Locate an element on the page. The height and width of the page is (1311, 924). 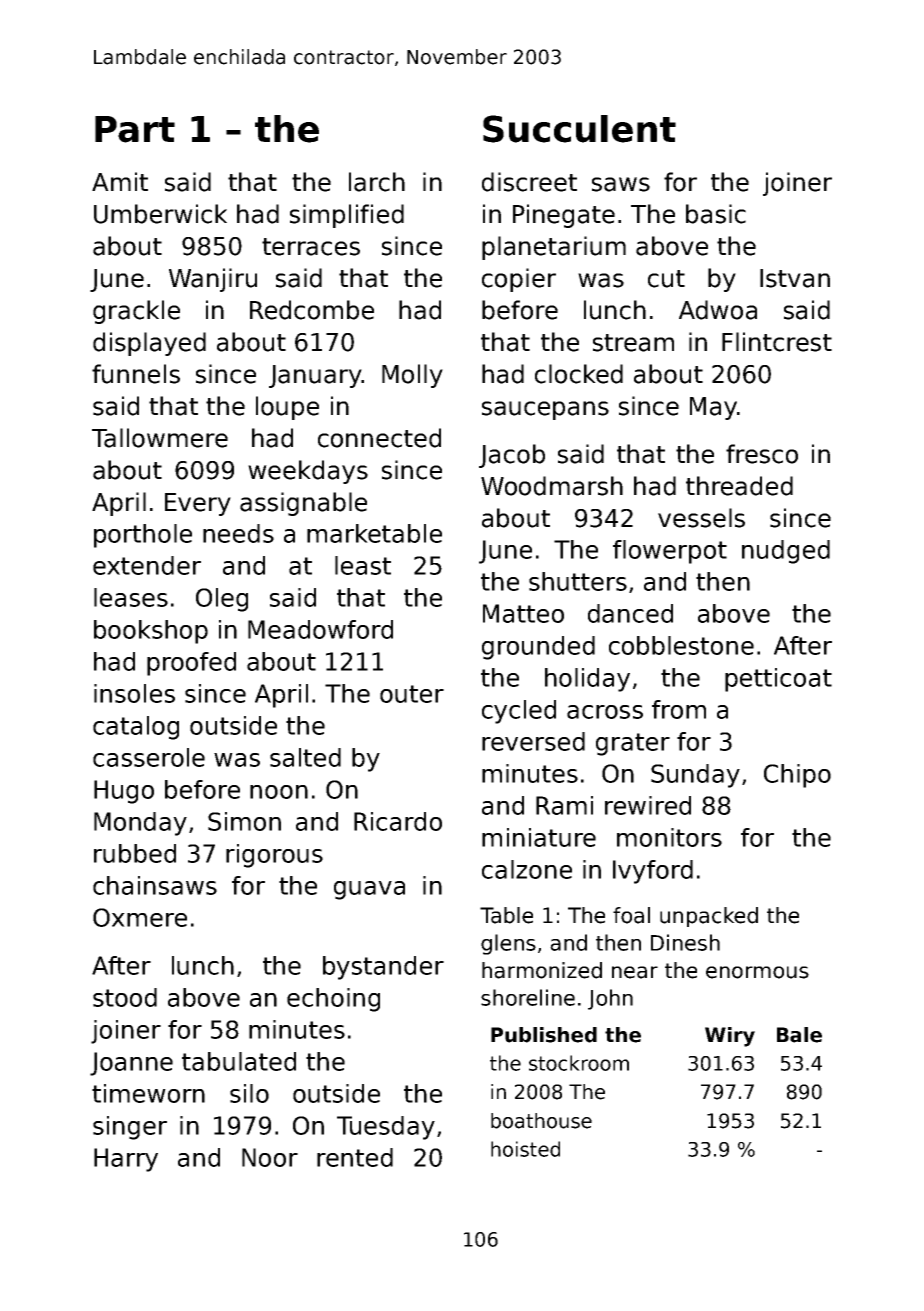
outer is located at coordinates (412, 694).
